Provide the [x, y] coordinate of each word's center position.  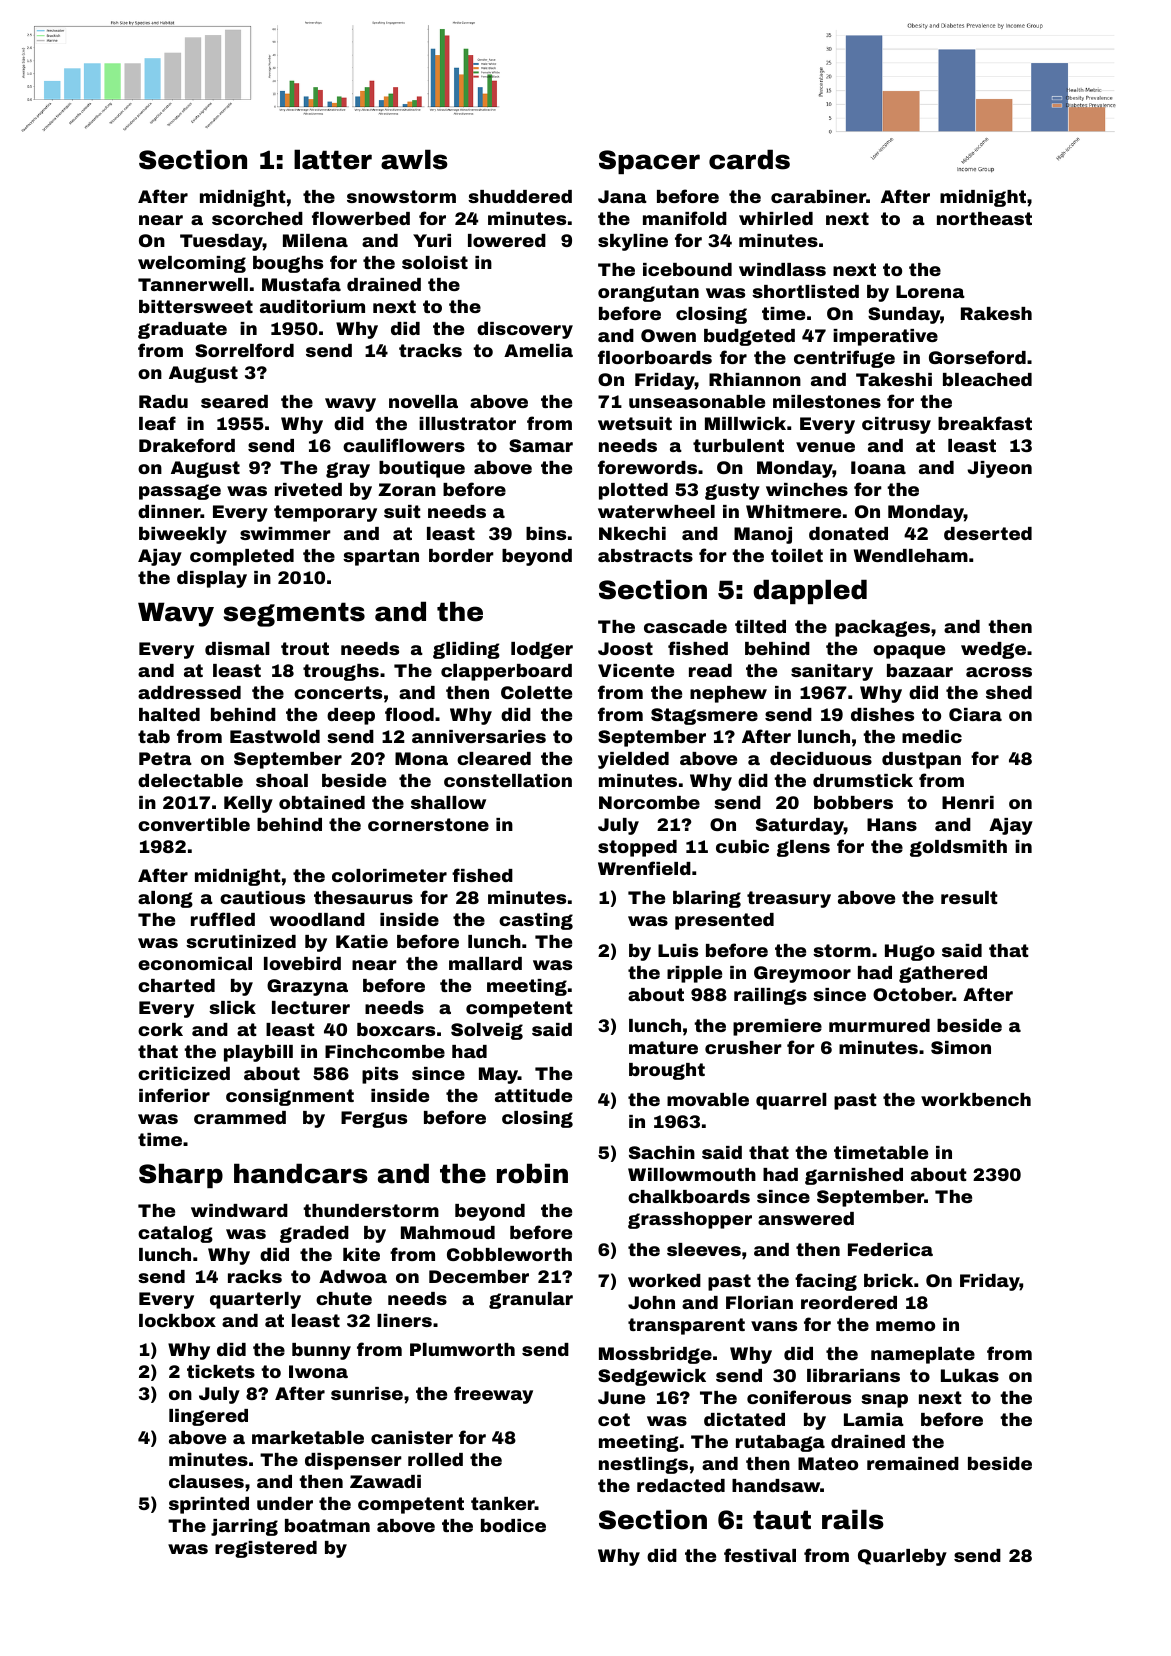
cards [749, 159]
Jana [622, 196]
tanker [503, 1503]
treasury [789, 899]
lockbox [177, 1320]
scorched [257, 218]
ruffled [223, 919]
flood [409, 714]
